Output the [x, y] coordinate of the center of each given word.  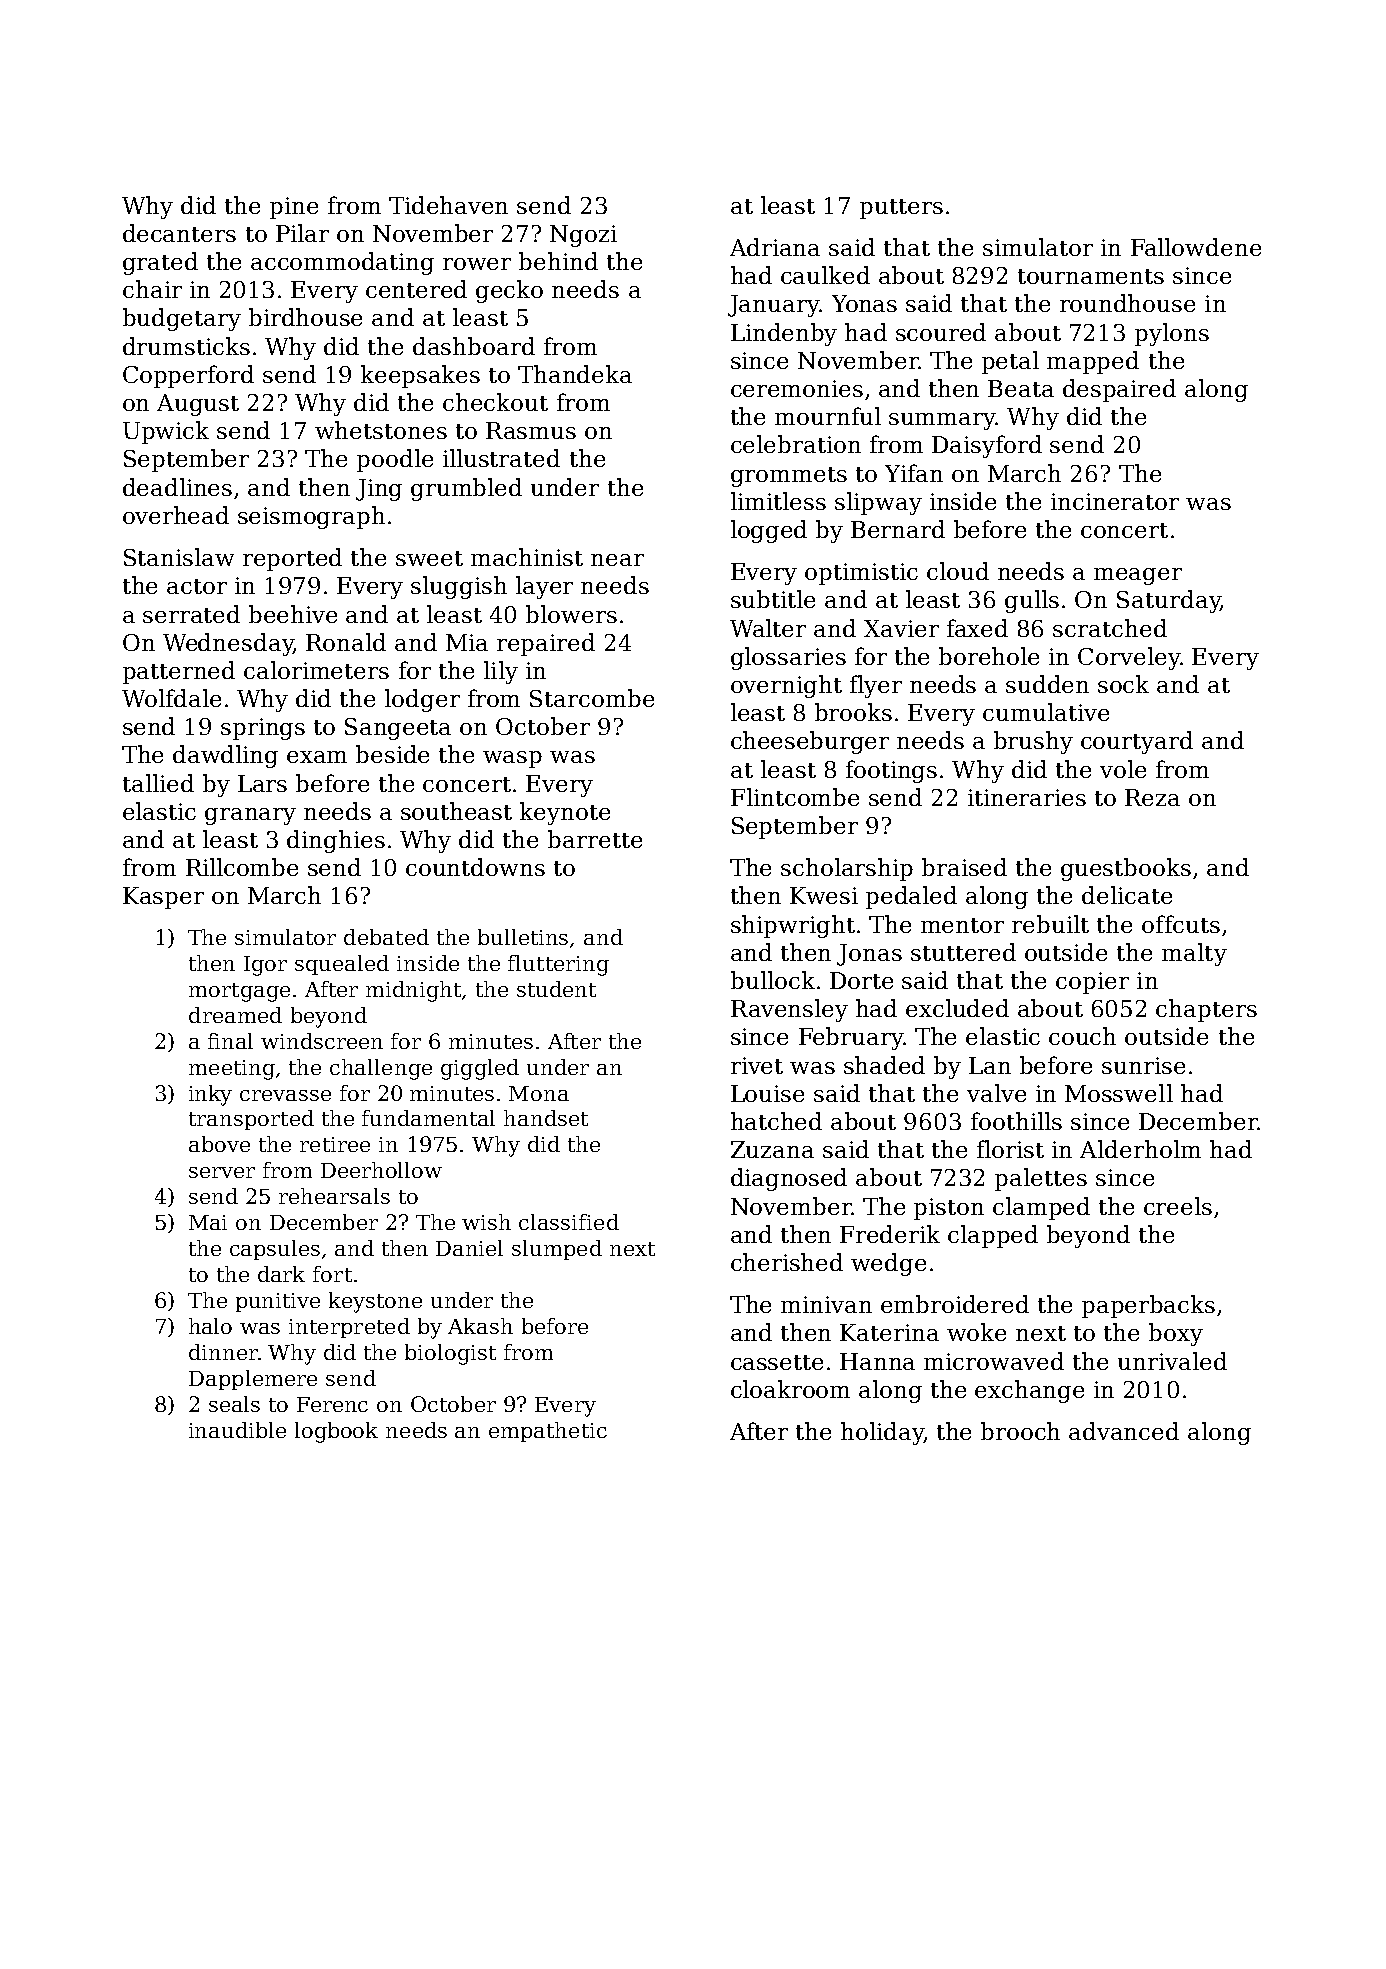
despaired [1119, 390]
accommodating [342, 263]
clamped [1041, 1208]
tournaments [1091, 276]
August [198, 405]
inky [210, 1095]
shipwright [793, 926]
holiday [882, 1433]
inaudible [237, 1430]
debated [386, 937]
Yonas [864, 303]
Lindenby [784, 334]
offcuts [1181, 924]
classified [569, 1222]
